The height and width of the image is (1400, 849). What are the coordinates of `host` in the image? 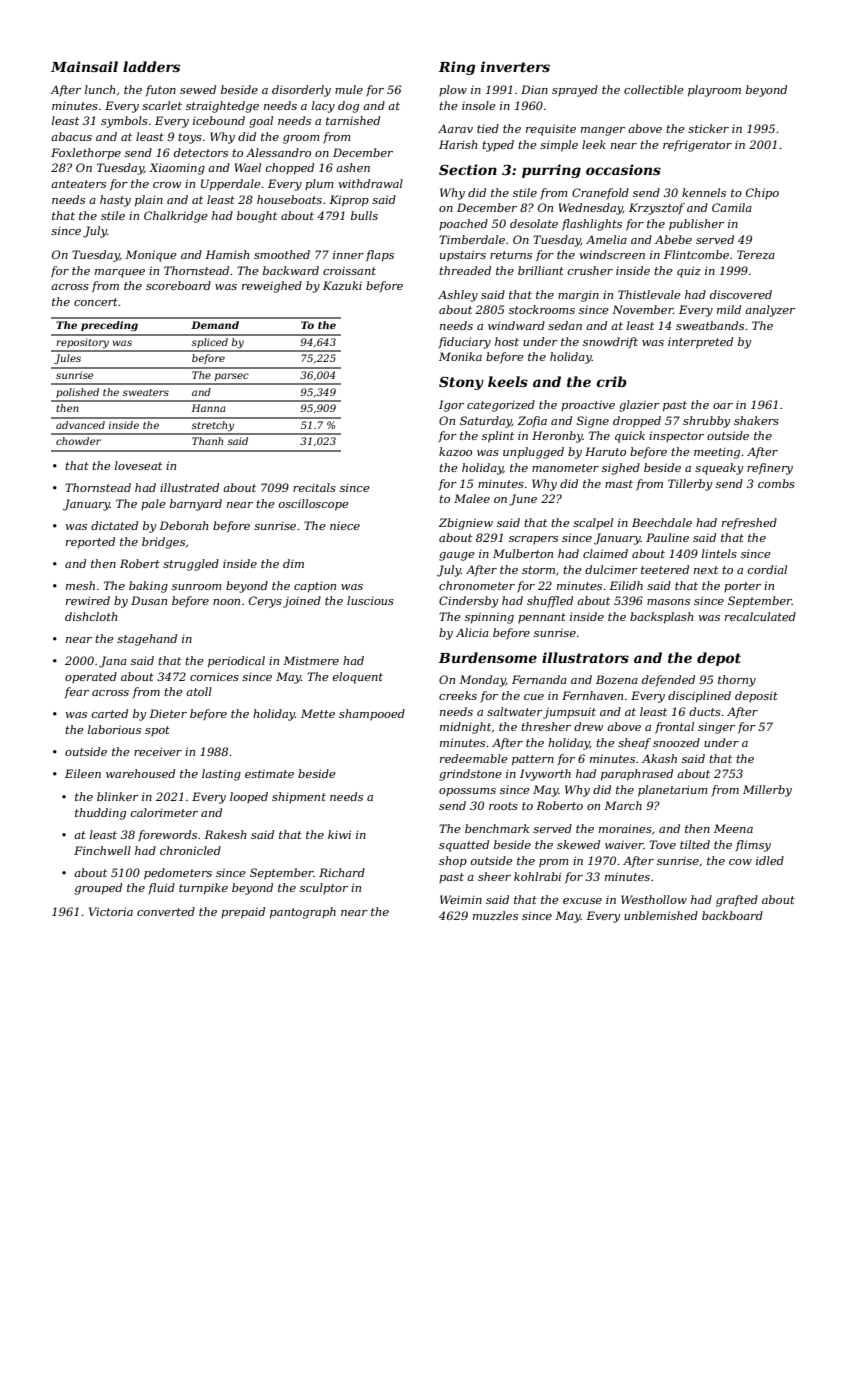 It's located at (507, 341).
